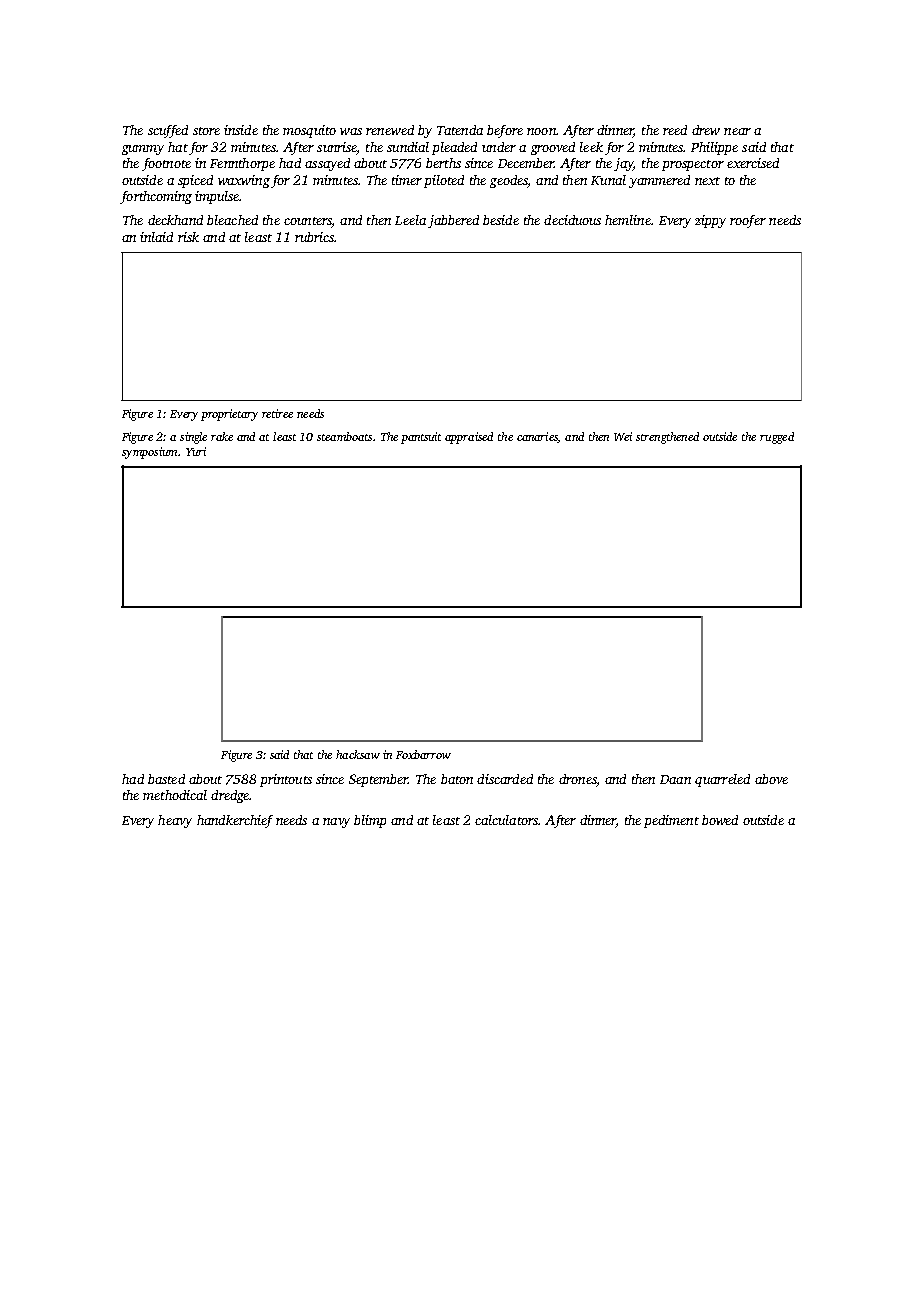 This screenshot has height=1308, width=924. What do you see at coordinates (188, 237) in the screenshot?
I see `risk` at bounding box center [188, 237].
